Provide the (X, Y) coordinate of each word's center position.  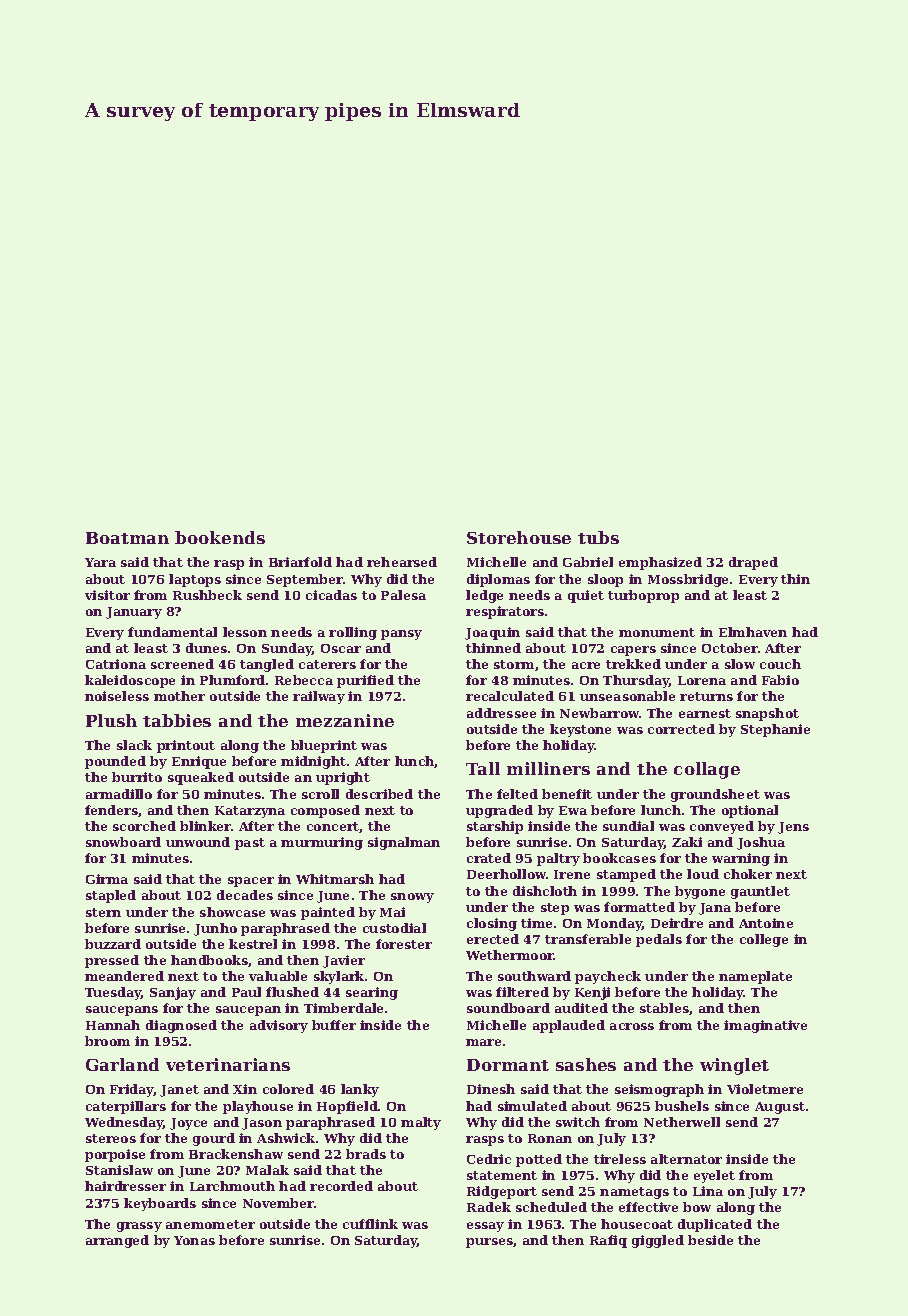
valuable (278, 976)
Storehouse (519, 537)
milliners (548, 768)
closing (492, 924)
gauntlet (760, 892)
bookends (220, 537)
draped (753, 563)
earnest (705, 713)
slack (134, 745)
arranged (117, 1241)
